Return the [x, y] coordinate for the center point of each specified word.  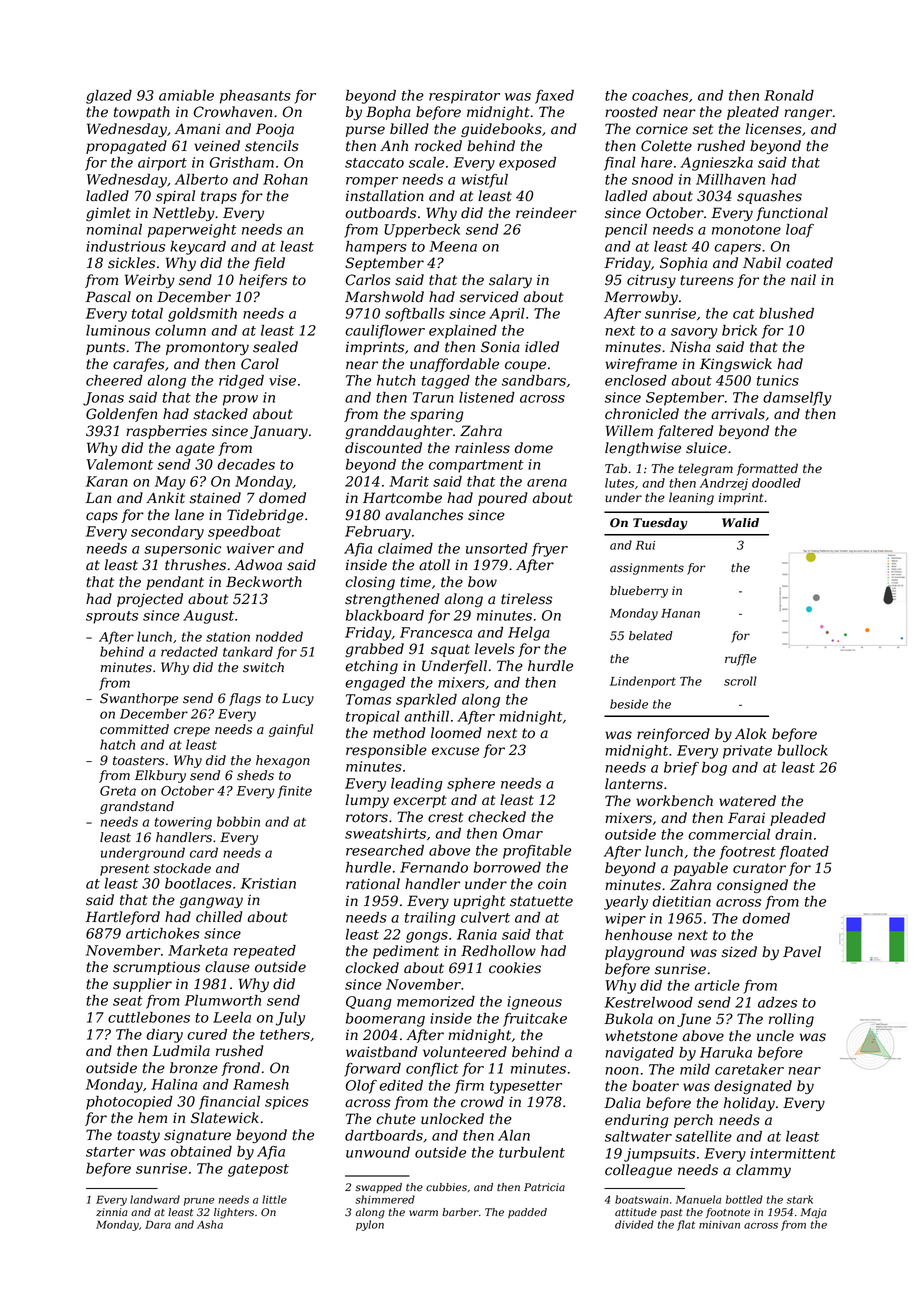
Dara [158, 1224]
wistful [484, 181]
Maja [813, 1213]
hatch [117, 744]
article [717, 985]
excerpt [420, 801]
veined [217, 146]
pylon [370, 1225]
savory [694, 333]
